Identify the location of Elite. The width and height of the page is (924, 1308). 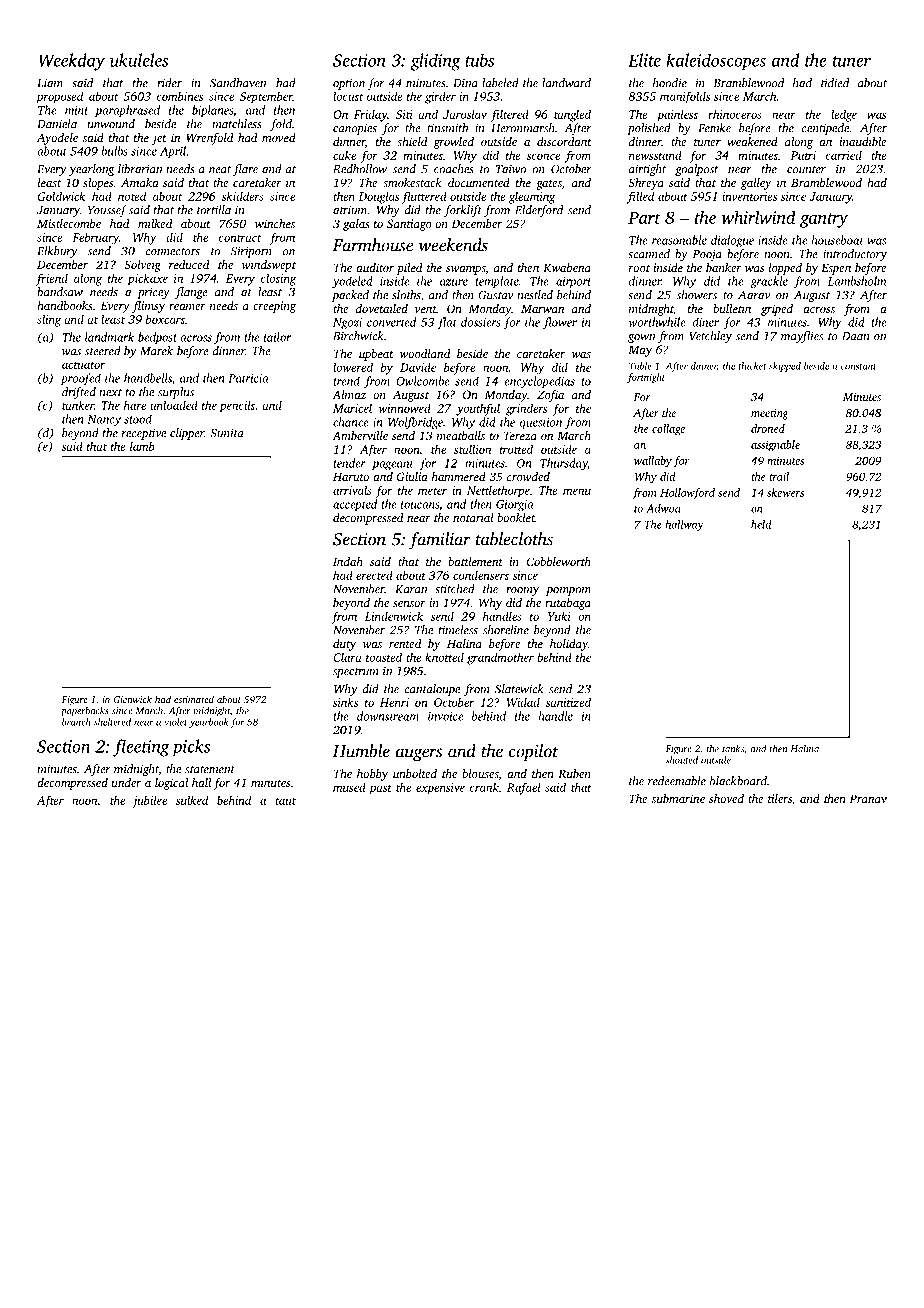
(644, 60).
